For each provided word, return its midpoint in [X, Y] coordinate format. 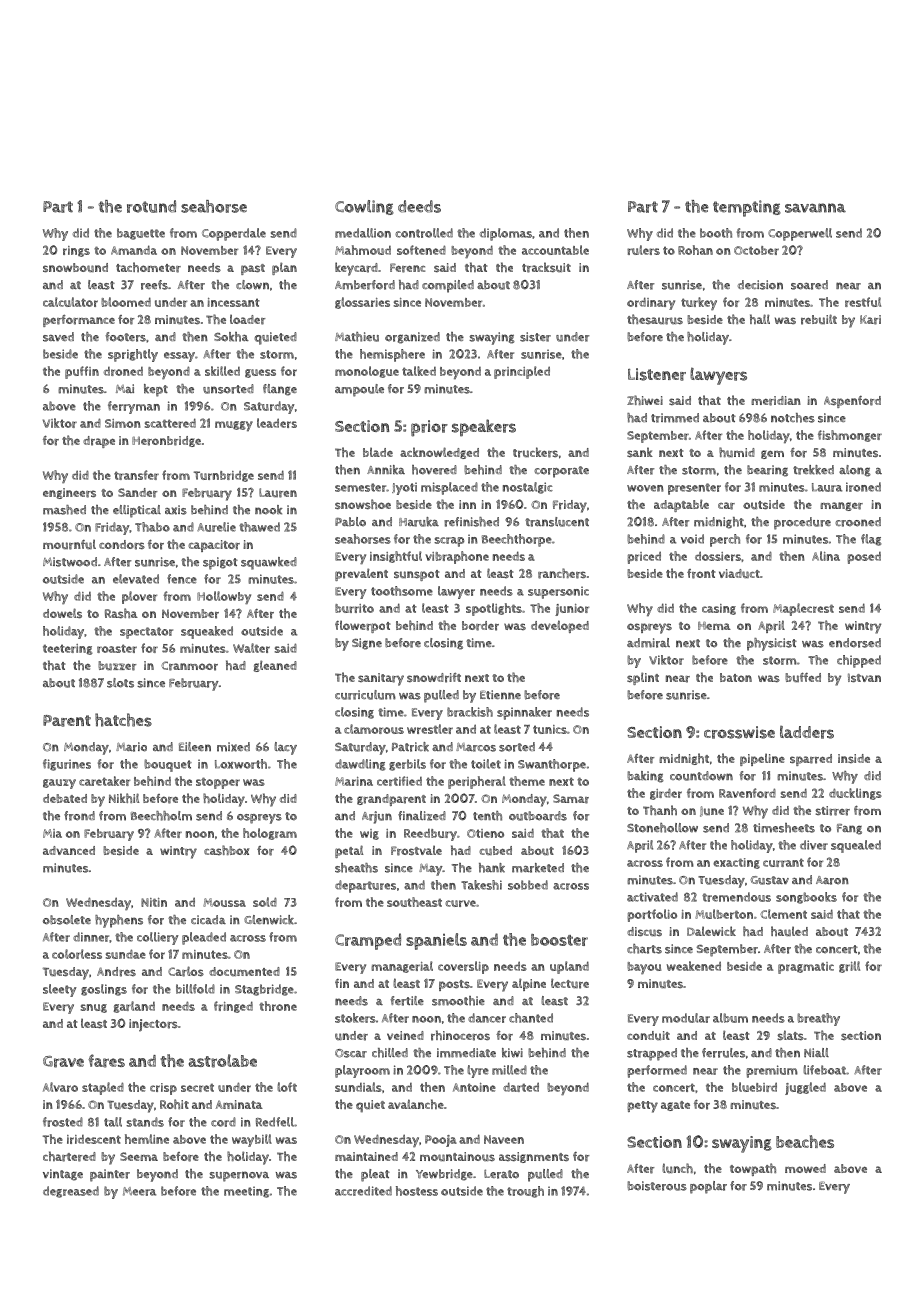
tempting [747, 208]
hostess [417, 1191]
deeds [419, 206]
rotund [151, 206]
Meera [139, 1191]
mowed [805, 1168]
